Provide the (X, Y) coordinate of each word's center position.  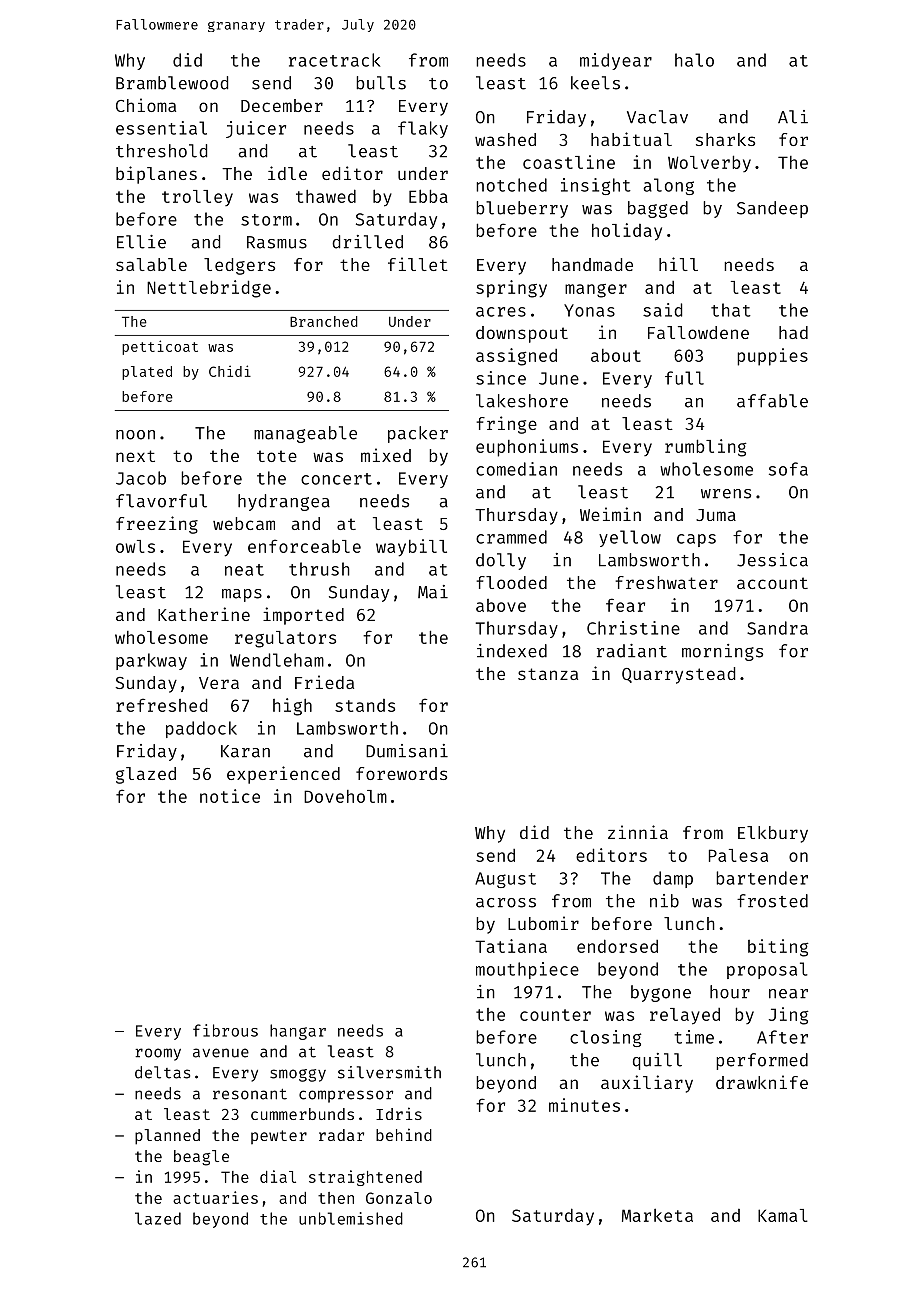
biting (778, 948)
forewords (401, 773)
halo (694, 60)
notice (230, 796)
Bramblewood (172, 83)
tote (277, 456)
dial (278, 1176)
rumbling (706, 448)
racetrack (334, 60)
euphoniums (527, 448)
